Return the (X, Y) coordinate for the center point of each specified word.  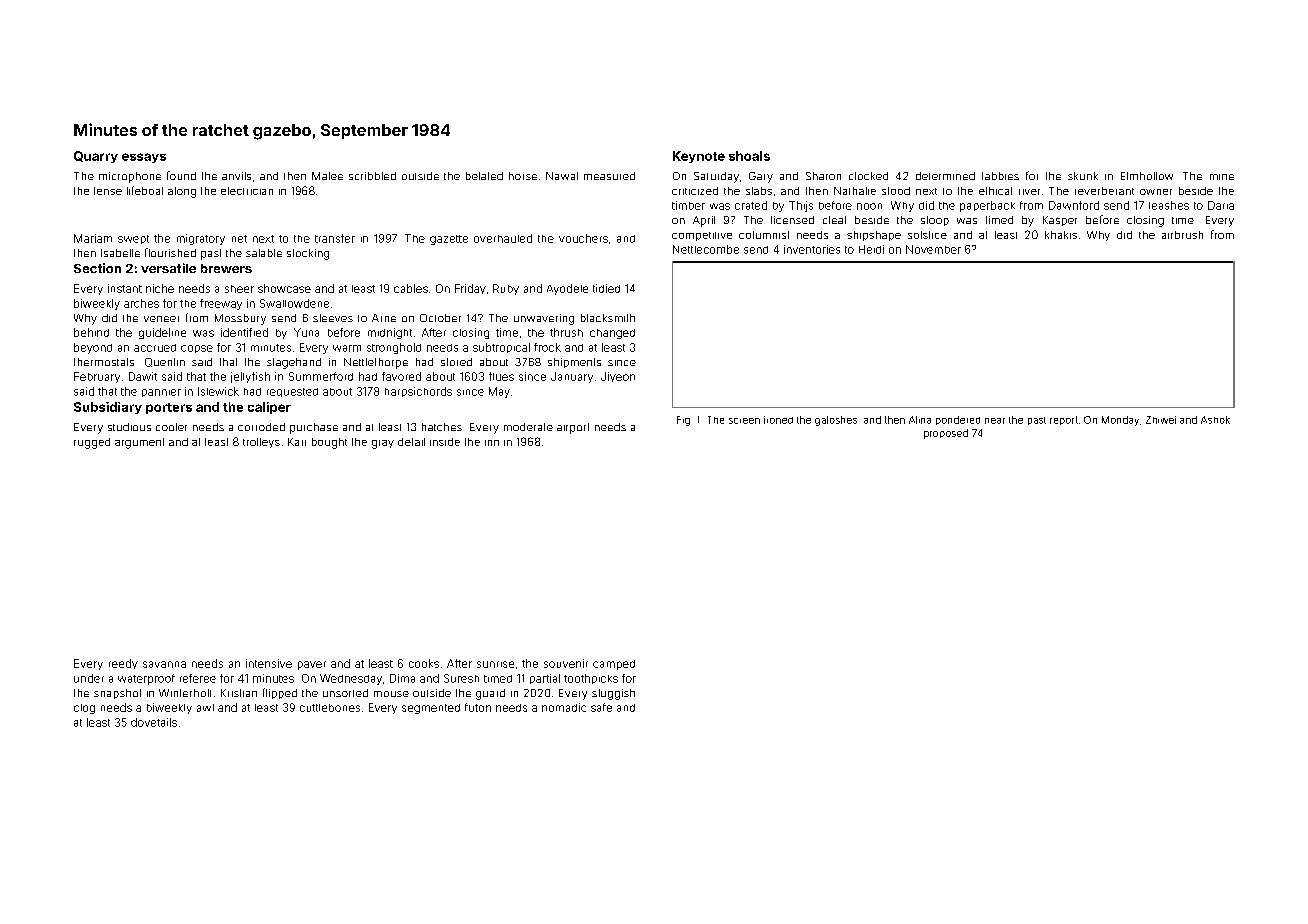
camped (614, 665)
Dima (402, 678)
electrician (247, 191)
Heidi (871, 249)
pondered (958, 420)
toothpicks (591, 679)
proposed (946, 434)
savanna (164, 664)
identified (244, 332)
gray (383, 444)
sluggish (613, 694)
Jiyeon (618, 377)
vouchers (583, 238)
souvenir (566, 663)
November (933, 249)
